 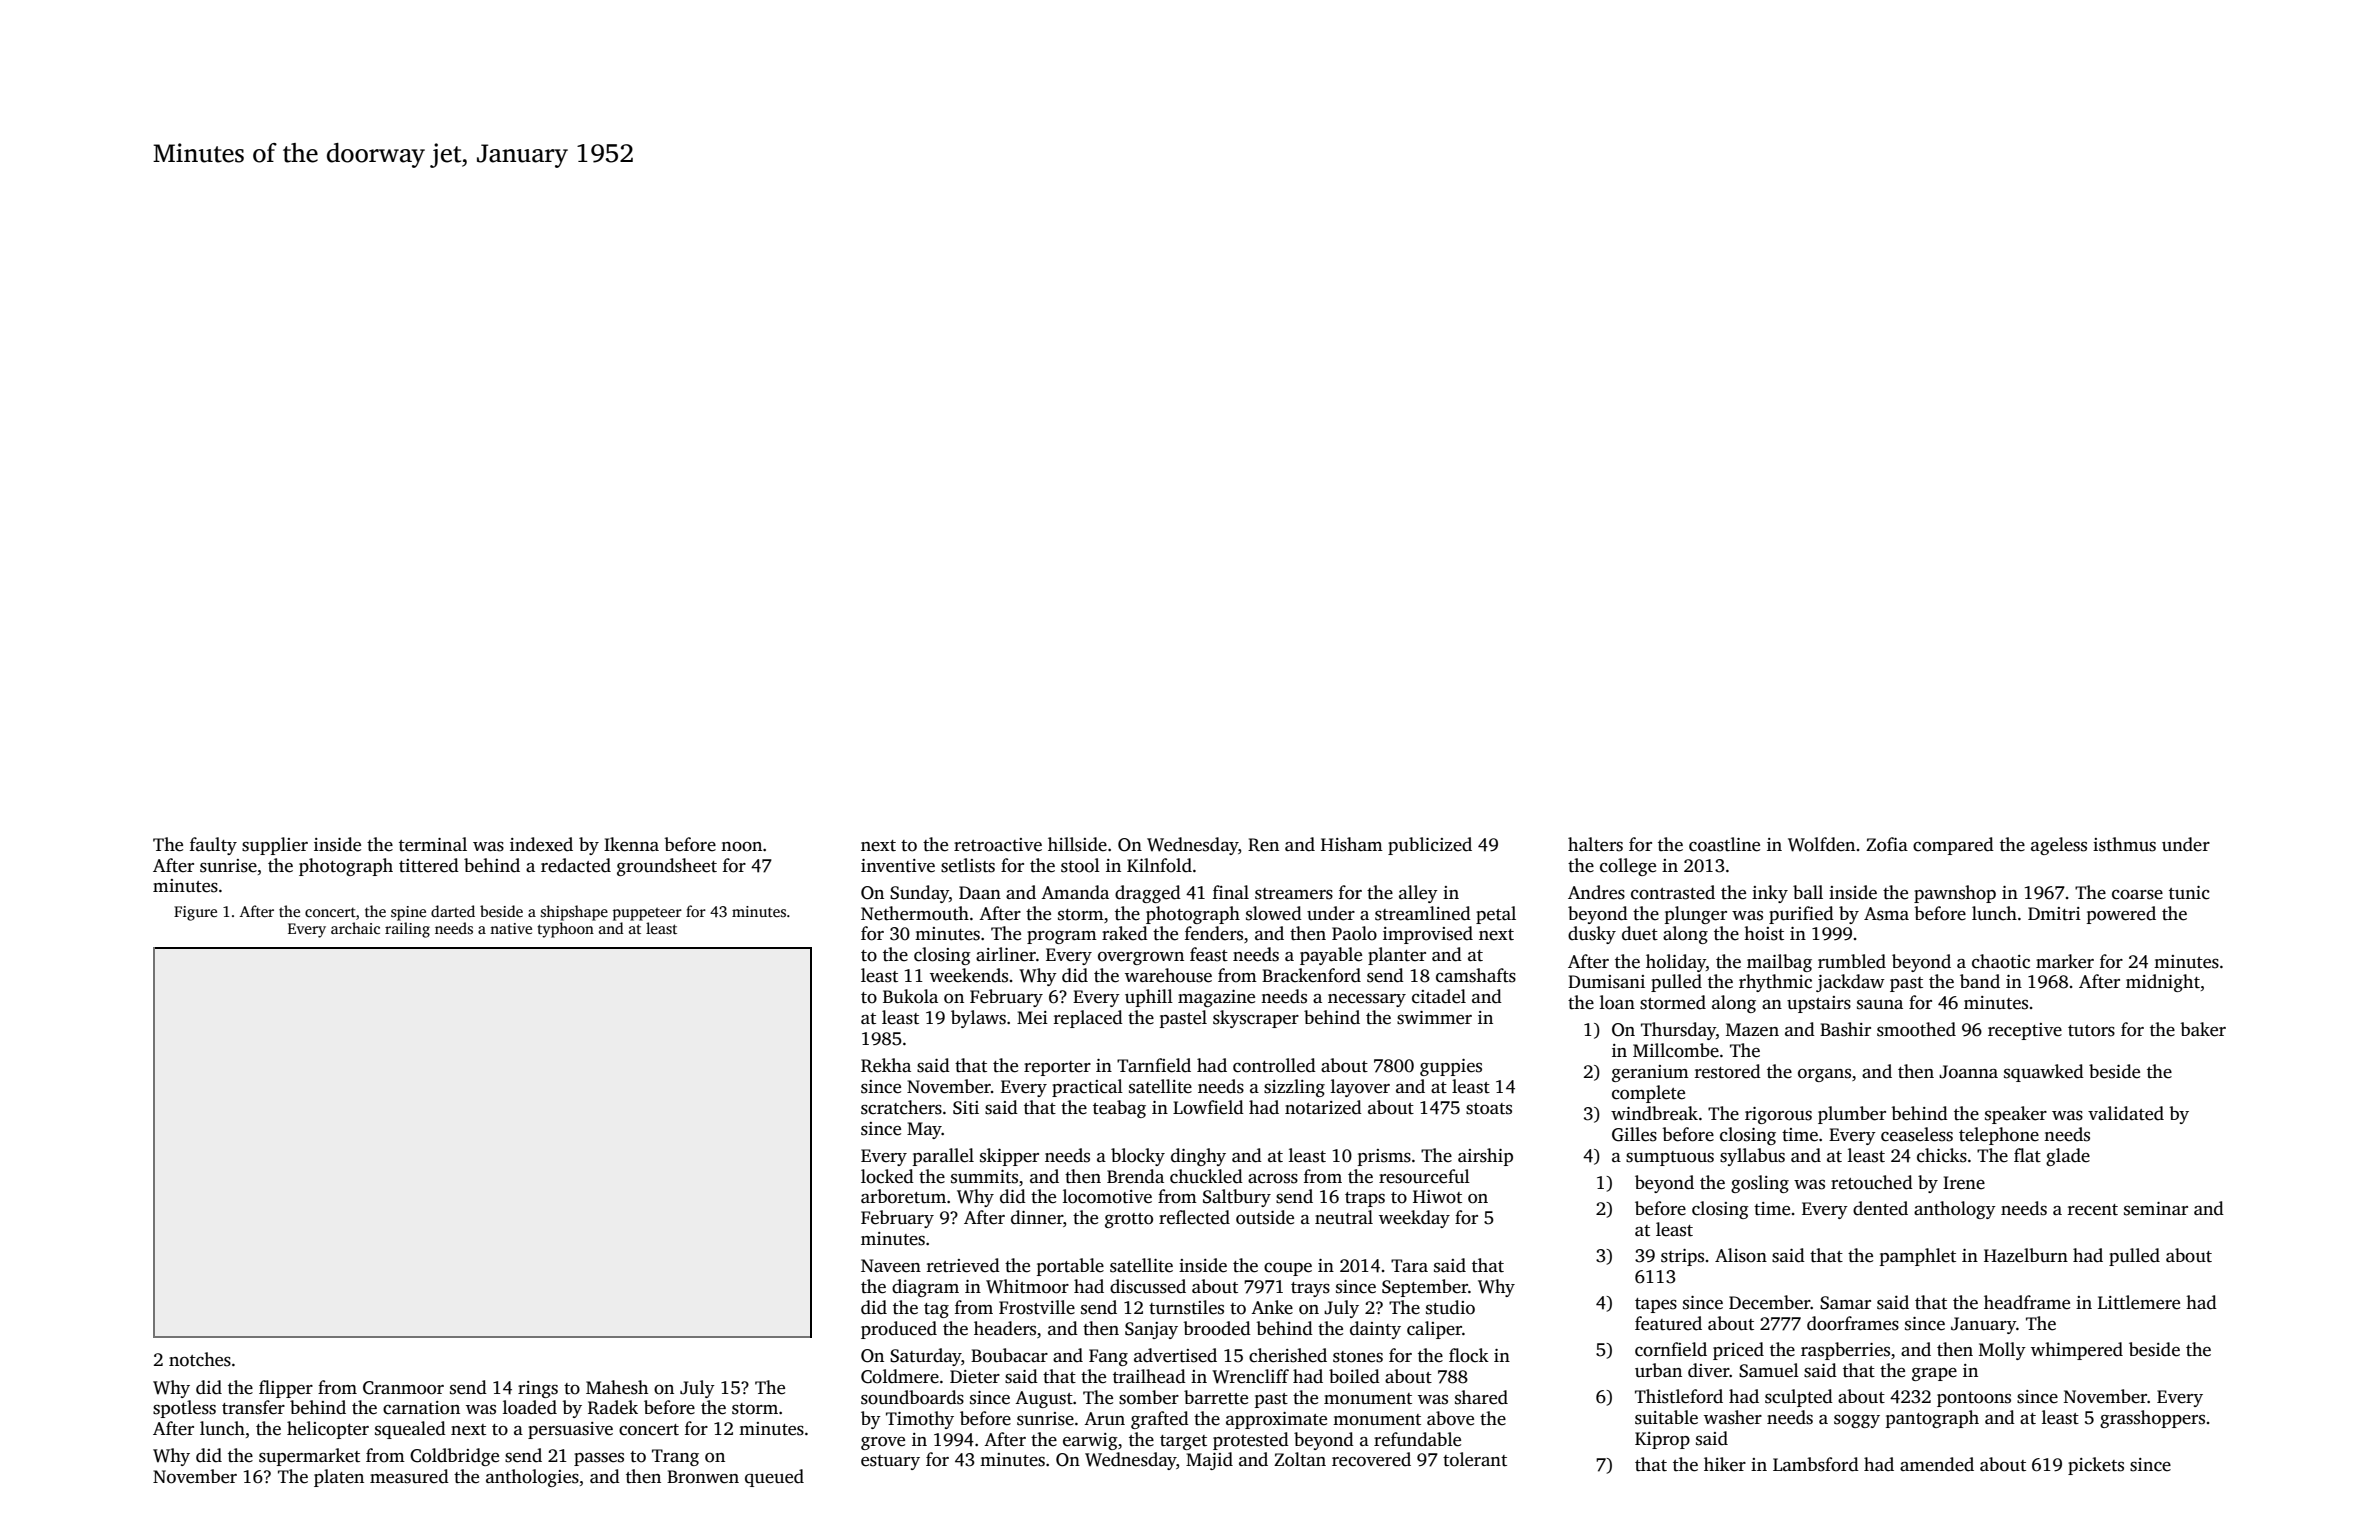 What do you see at coordinates (1932, 1419) in the image?
I see `pantograph` at bounding box center [1932, 1419].
